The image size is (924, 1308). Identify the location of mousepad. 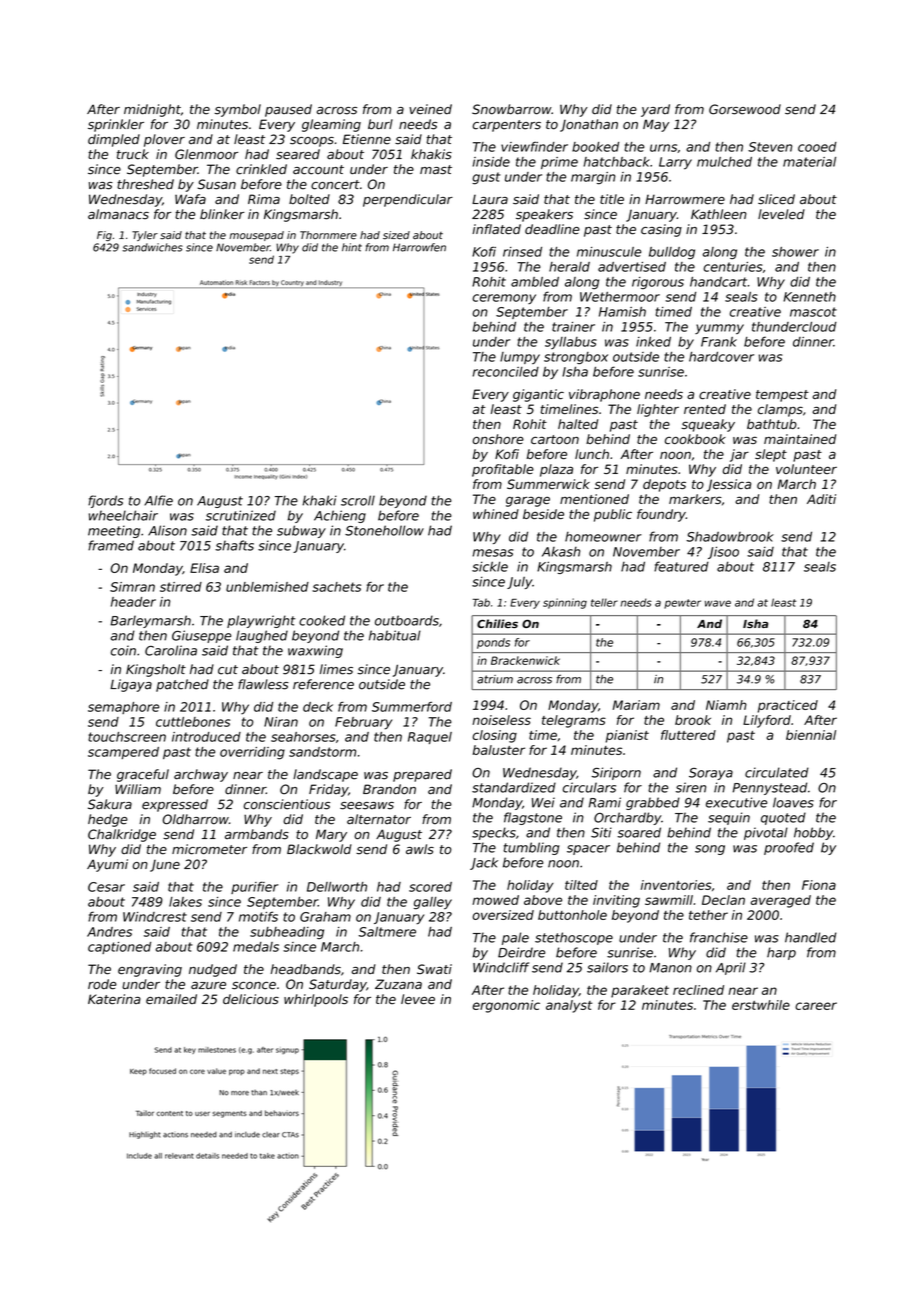
(256, 236).
